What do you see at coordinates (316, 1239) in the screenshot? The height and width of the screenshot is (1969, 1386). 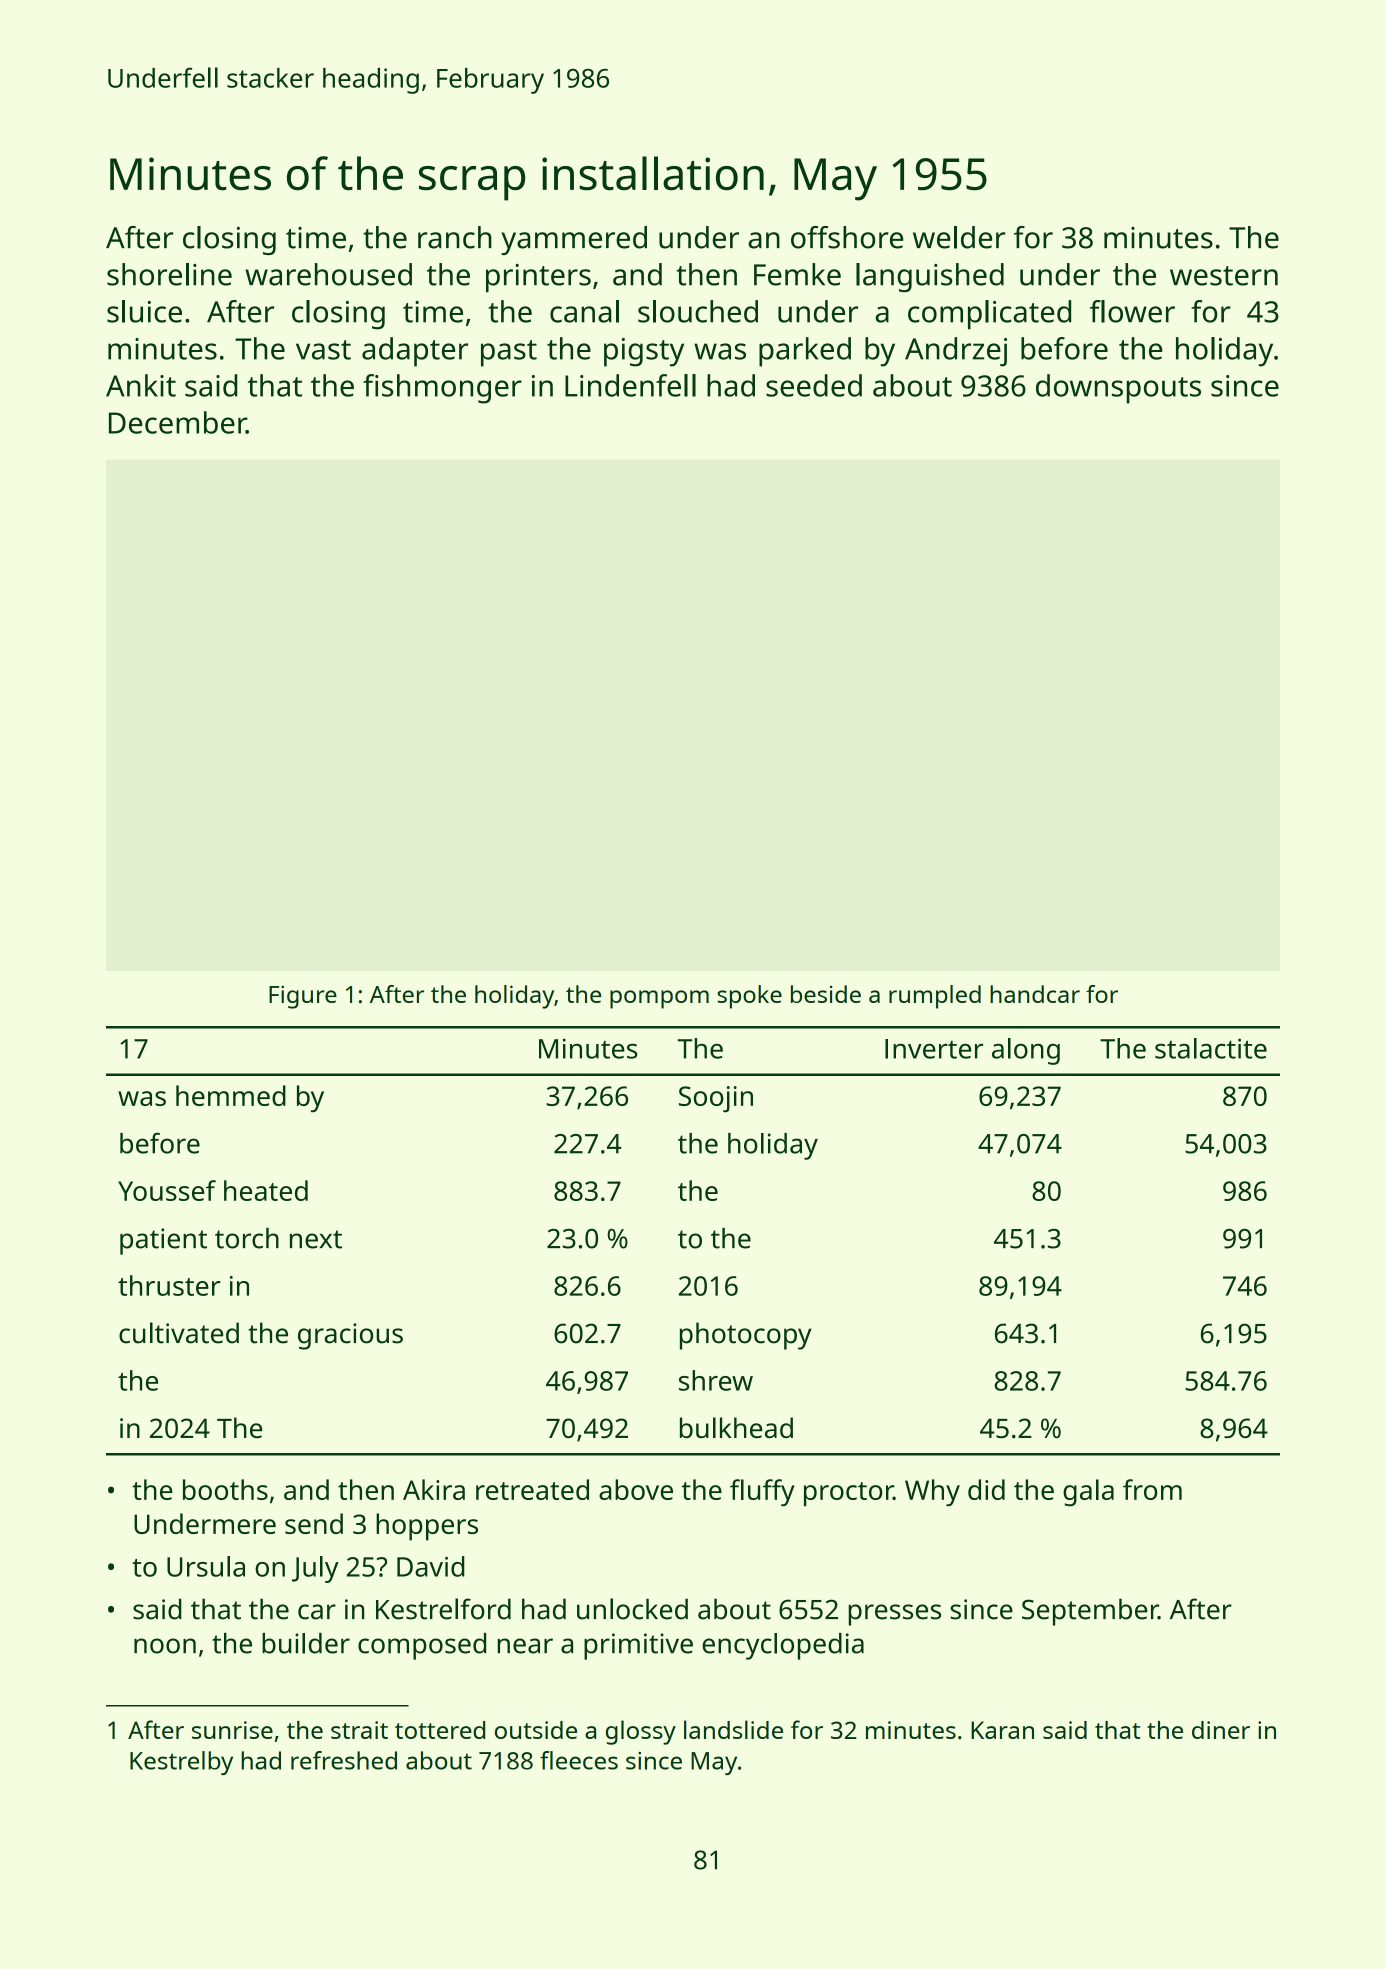 I see `next` at bounding box center [316, 1239].
